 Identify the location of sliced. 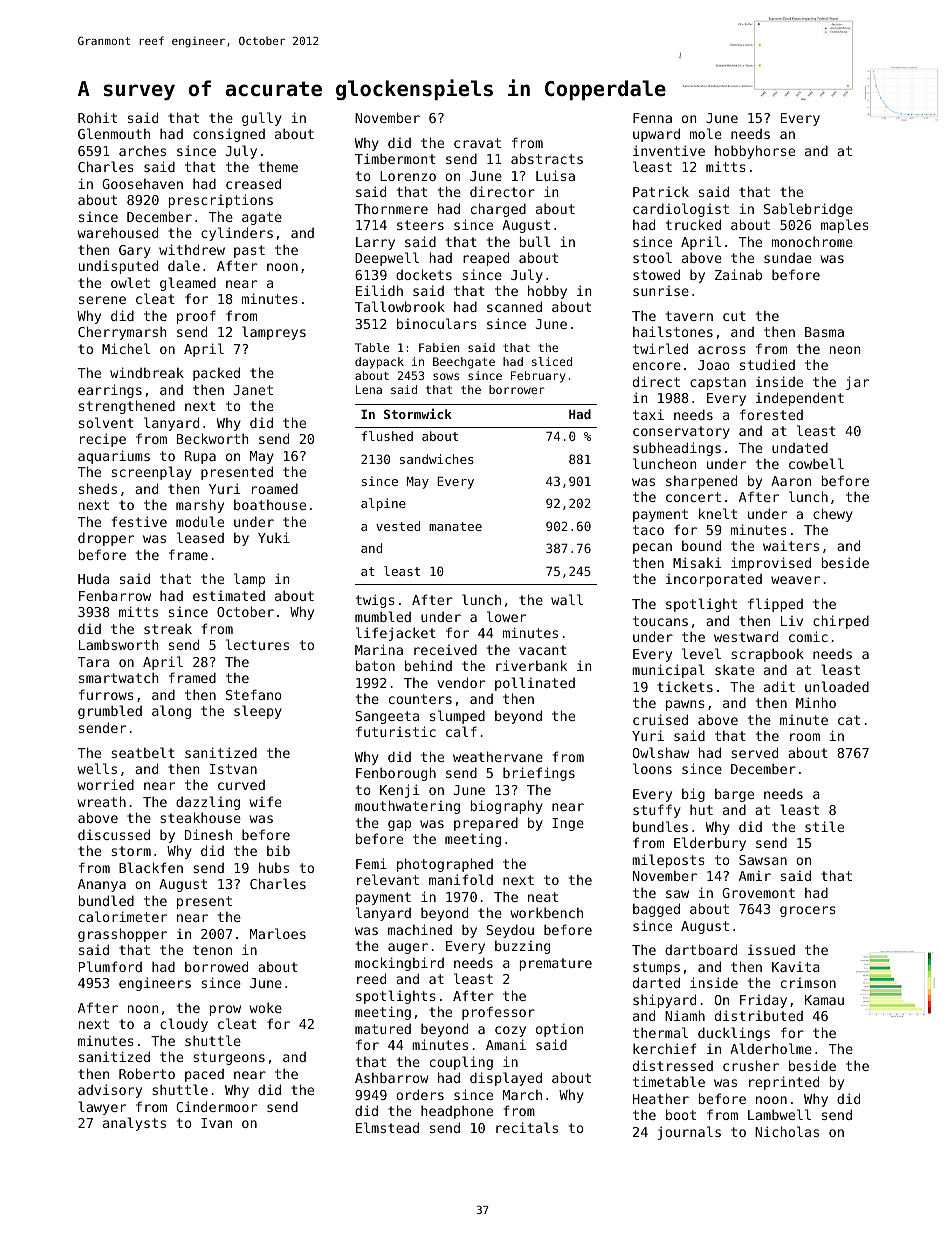
(552, 361).
